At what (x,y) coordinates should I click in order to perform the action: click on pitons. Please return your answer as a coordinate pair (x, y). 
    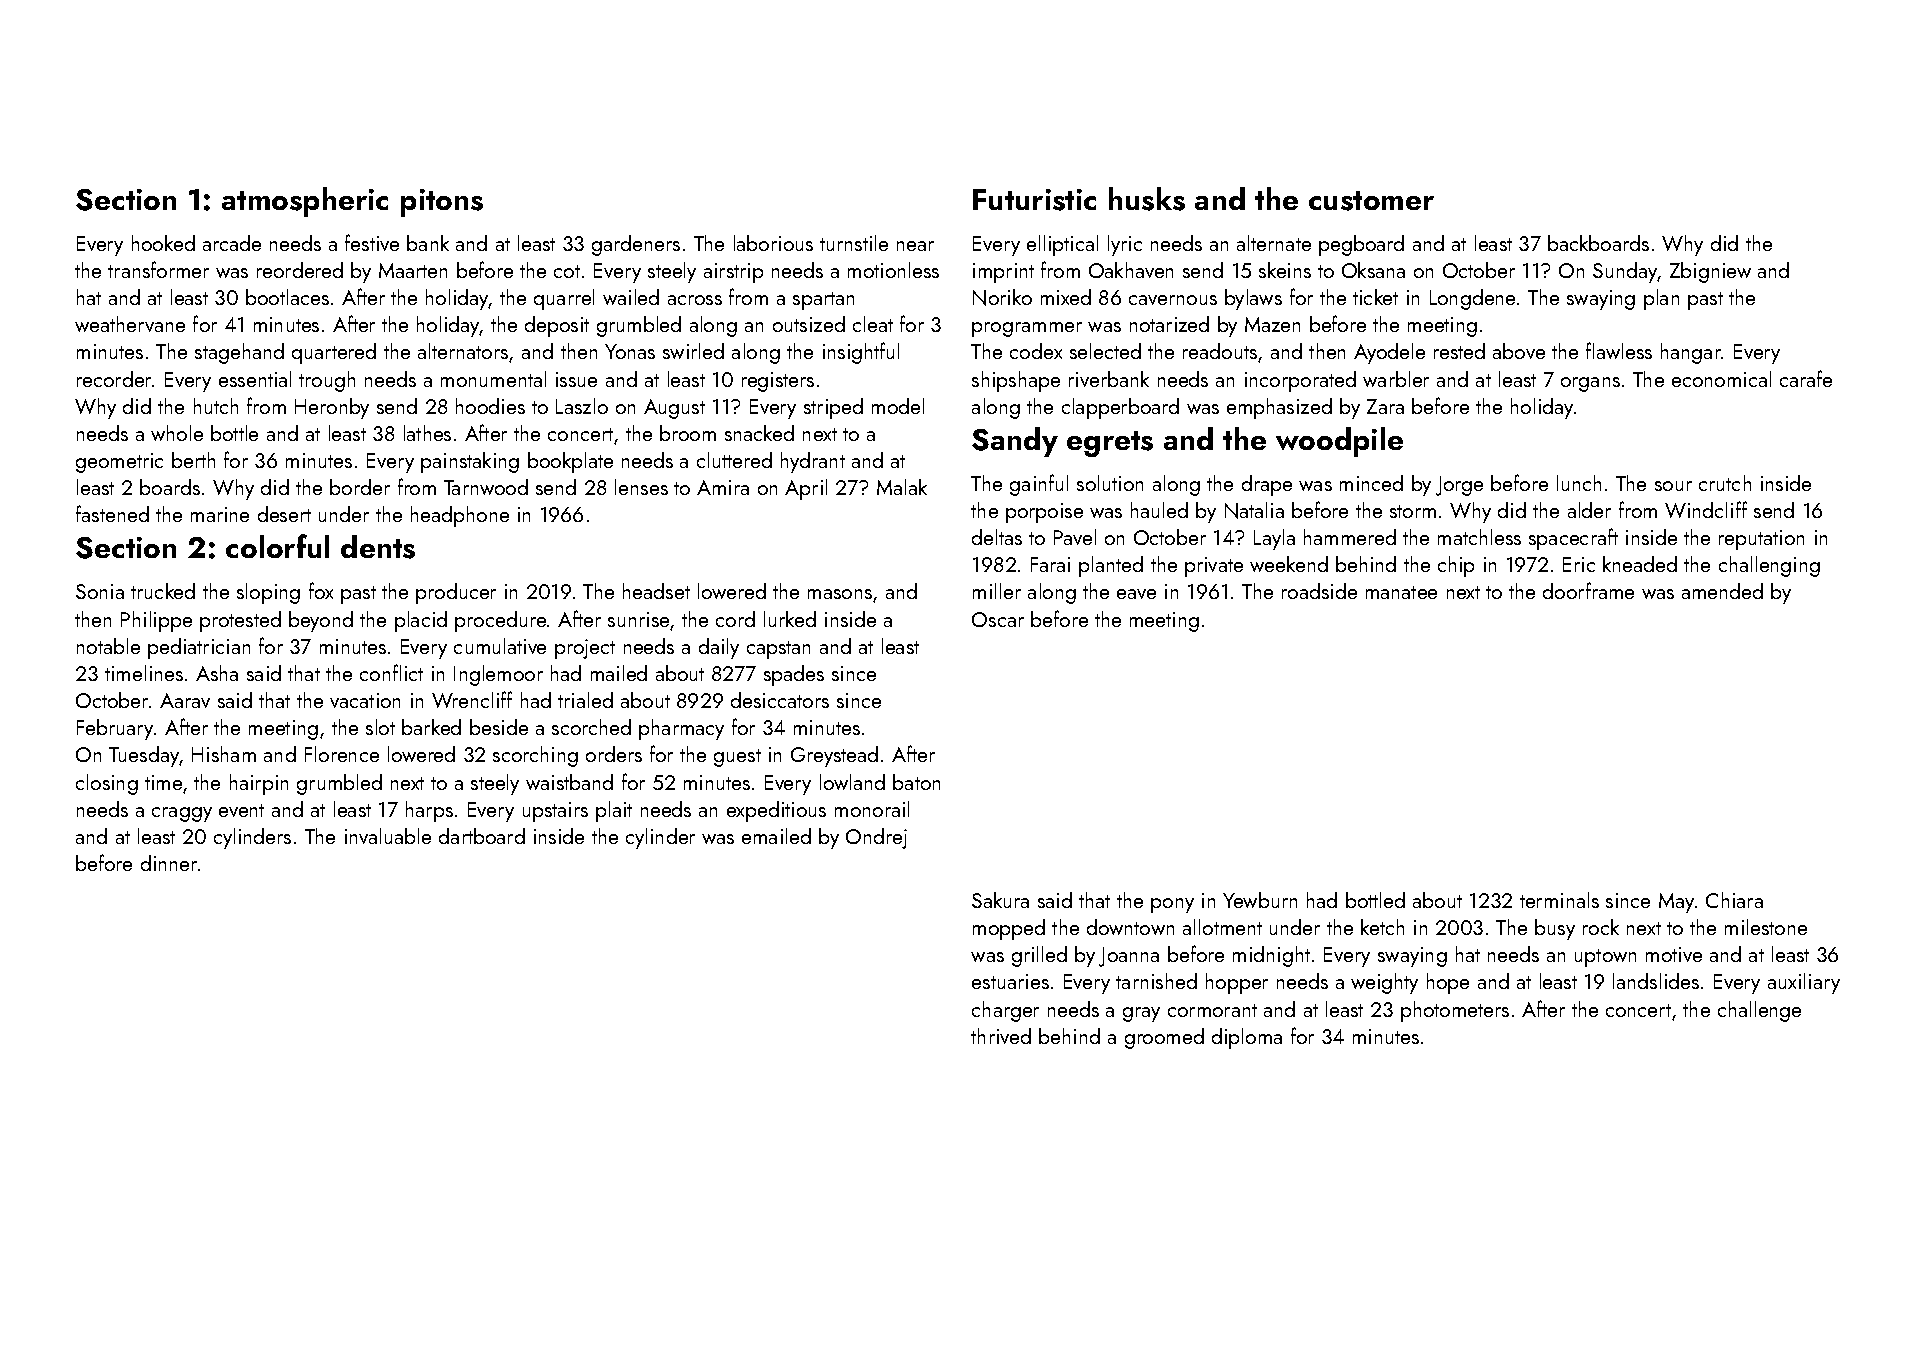
    Looking at the image, I should click on (442, 203).
